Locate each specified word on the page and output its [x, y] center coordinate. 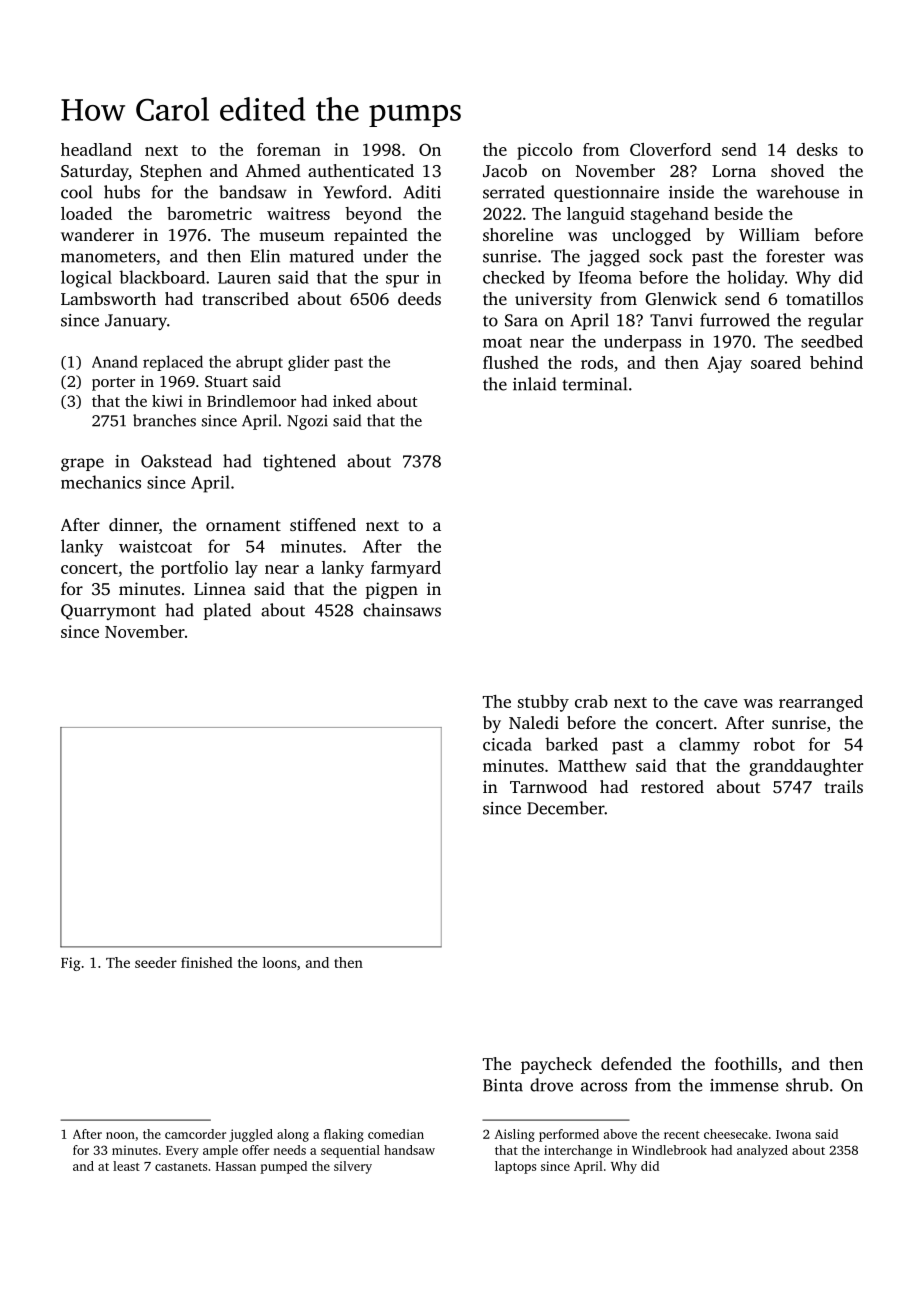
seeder [156, 962]
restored [672, 786]
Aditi [422, 192]
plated [227, 611]
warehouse [797, 192]
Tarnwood [548, 786]
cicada [507, 744]
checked [514, 277]
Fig [71, 964]
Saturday [95, 172]
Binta [503, 1085]
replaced [173, 363]
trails [844, 786]
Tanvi [671, 320]
